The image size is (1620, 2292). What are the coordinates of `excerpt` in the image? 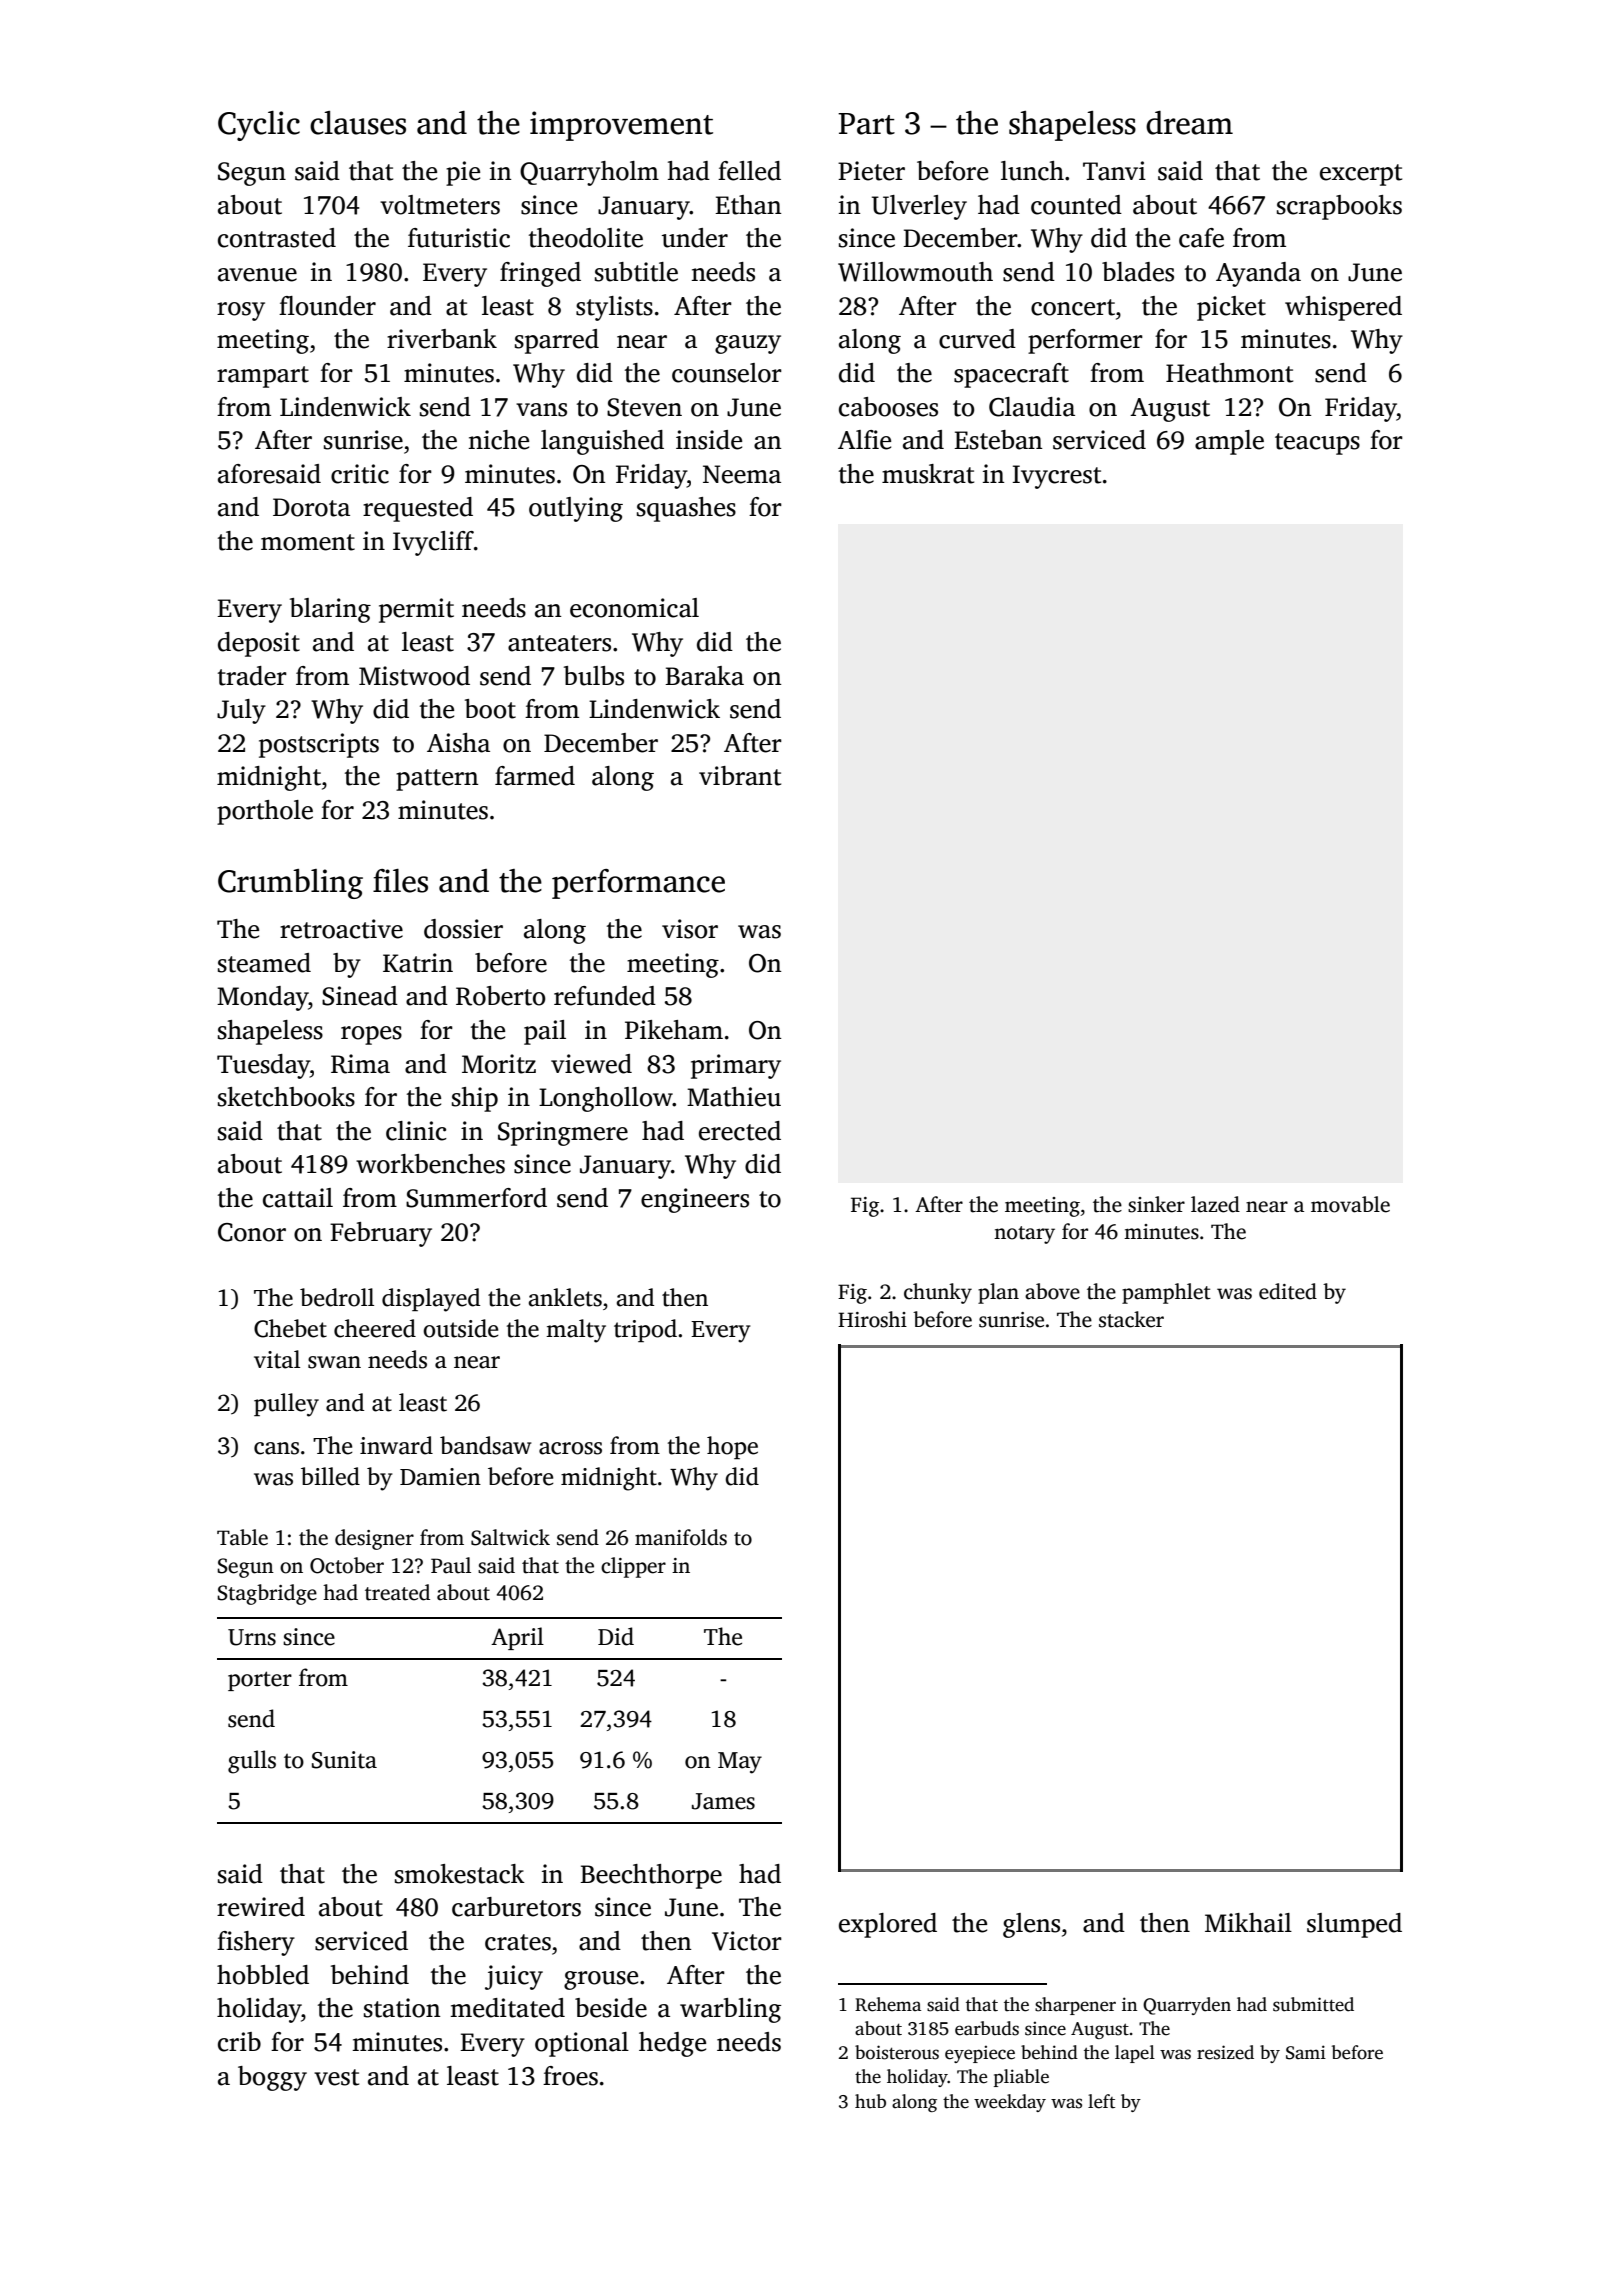 It's located at (1361, 175).
